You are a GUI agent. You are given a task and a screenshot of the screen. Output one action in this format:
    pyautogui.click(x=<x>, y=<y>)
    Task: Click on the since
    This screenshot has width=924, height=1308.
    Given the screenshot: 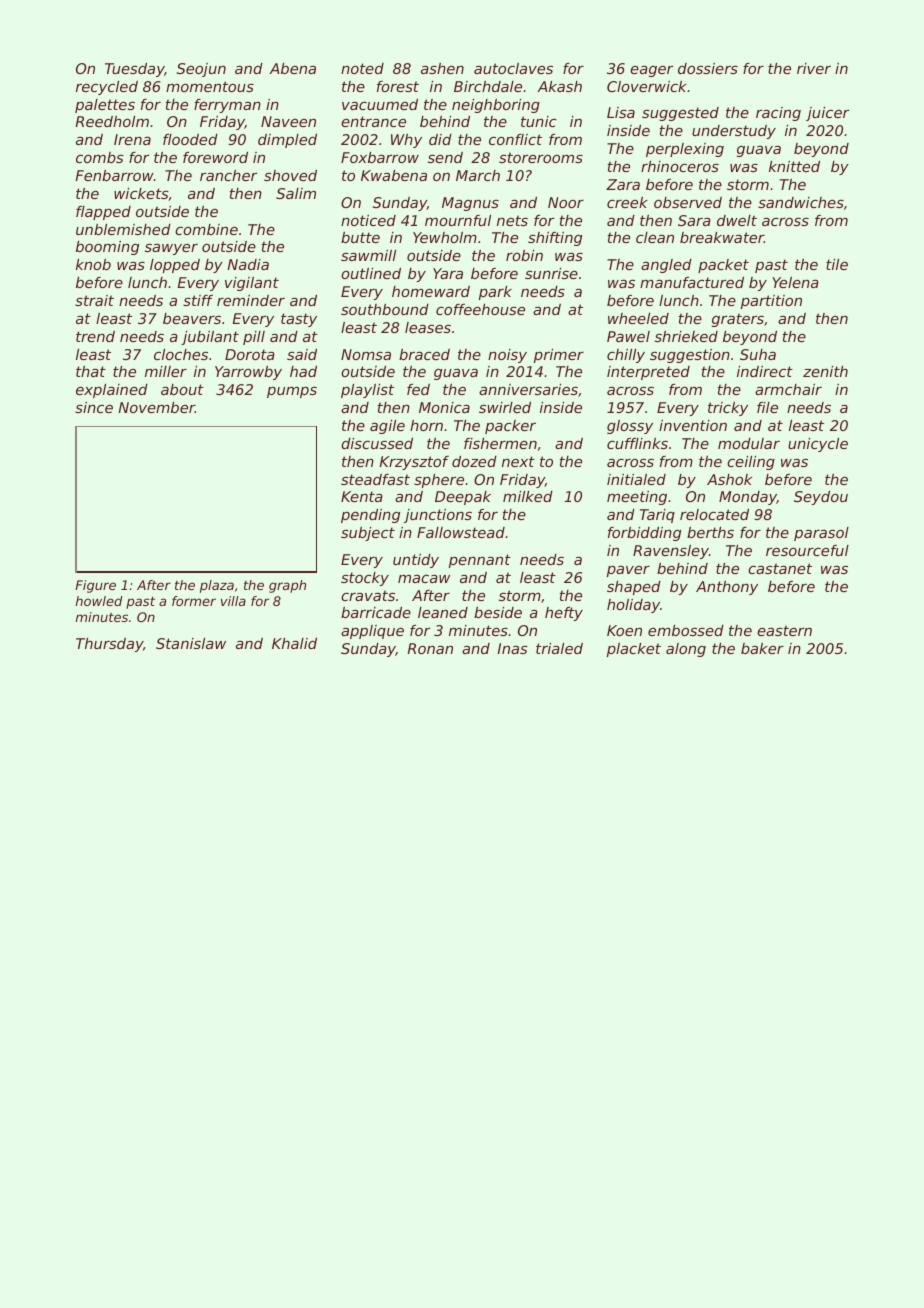 What is the action you would take?
    pyautogui.click(x=94, y=407)
